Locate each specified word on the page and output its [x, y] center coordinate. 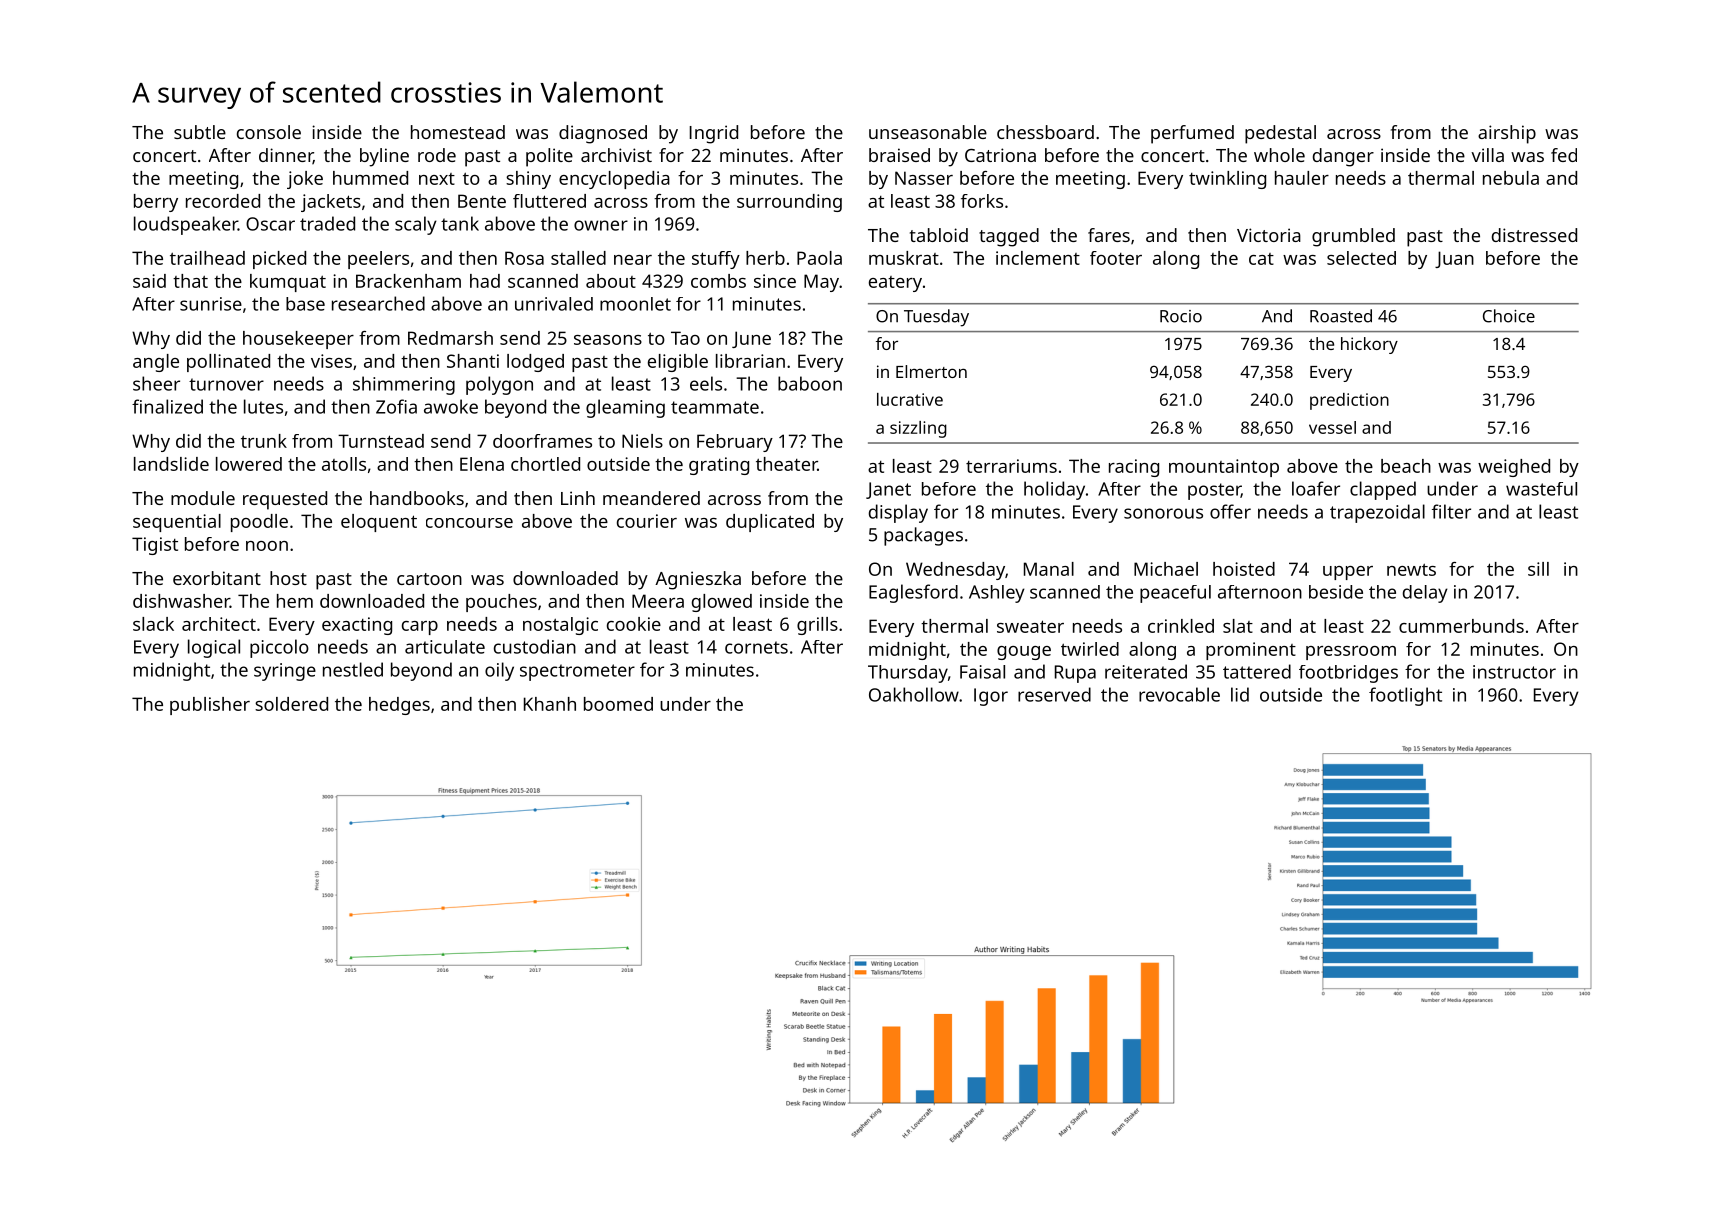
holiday [1054, 490]
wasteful [1541, 489]
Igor [991, 697]
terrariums [1011, 466]
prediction [1349, 401]
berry [156, 203]
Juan [1454, 259]
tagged [1009, 237]
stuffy [716, 260]
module [203, 498]
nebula [1511, 178]
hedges [399, 706]
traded [327, 223]
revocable [1179, 694]
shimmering [404, 385]
